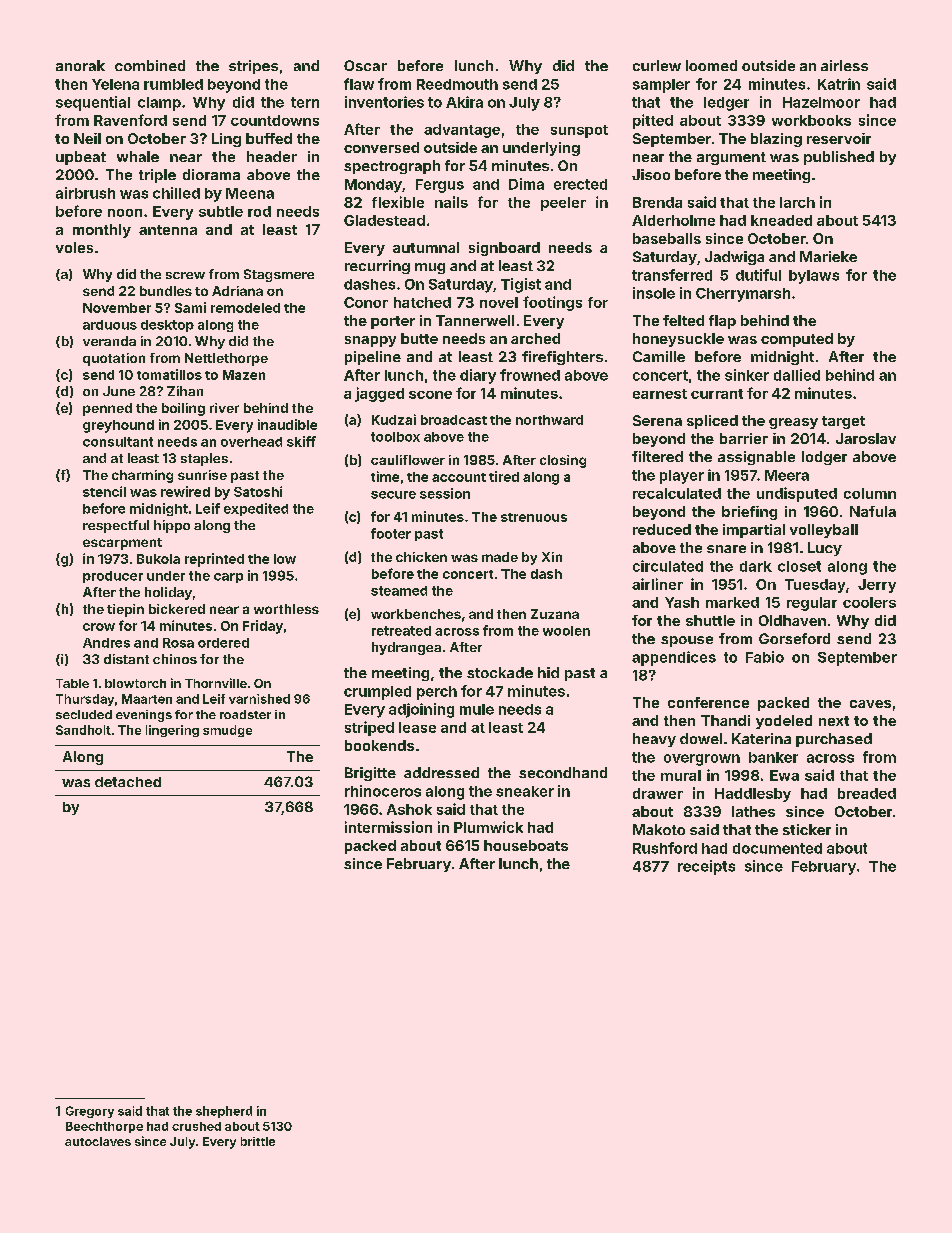 The width and height of the image is (952, 1233). What do you see at coordinates (393, 495) in the image?
I see `secure` at bounding box center [393, 495].
